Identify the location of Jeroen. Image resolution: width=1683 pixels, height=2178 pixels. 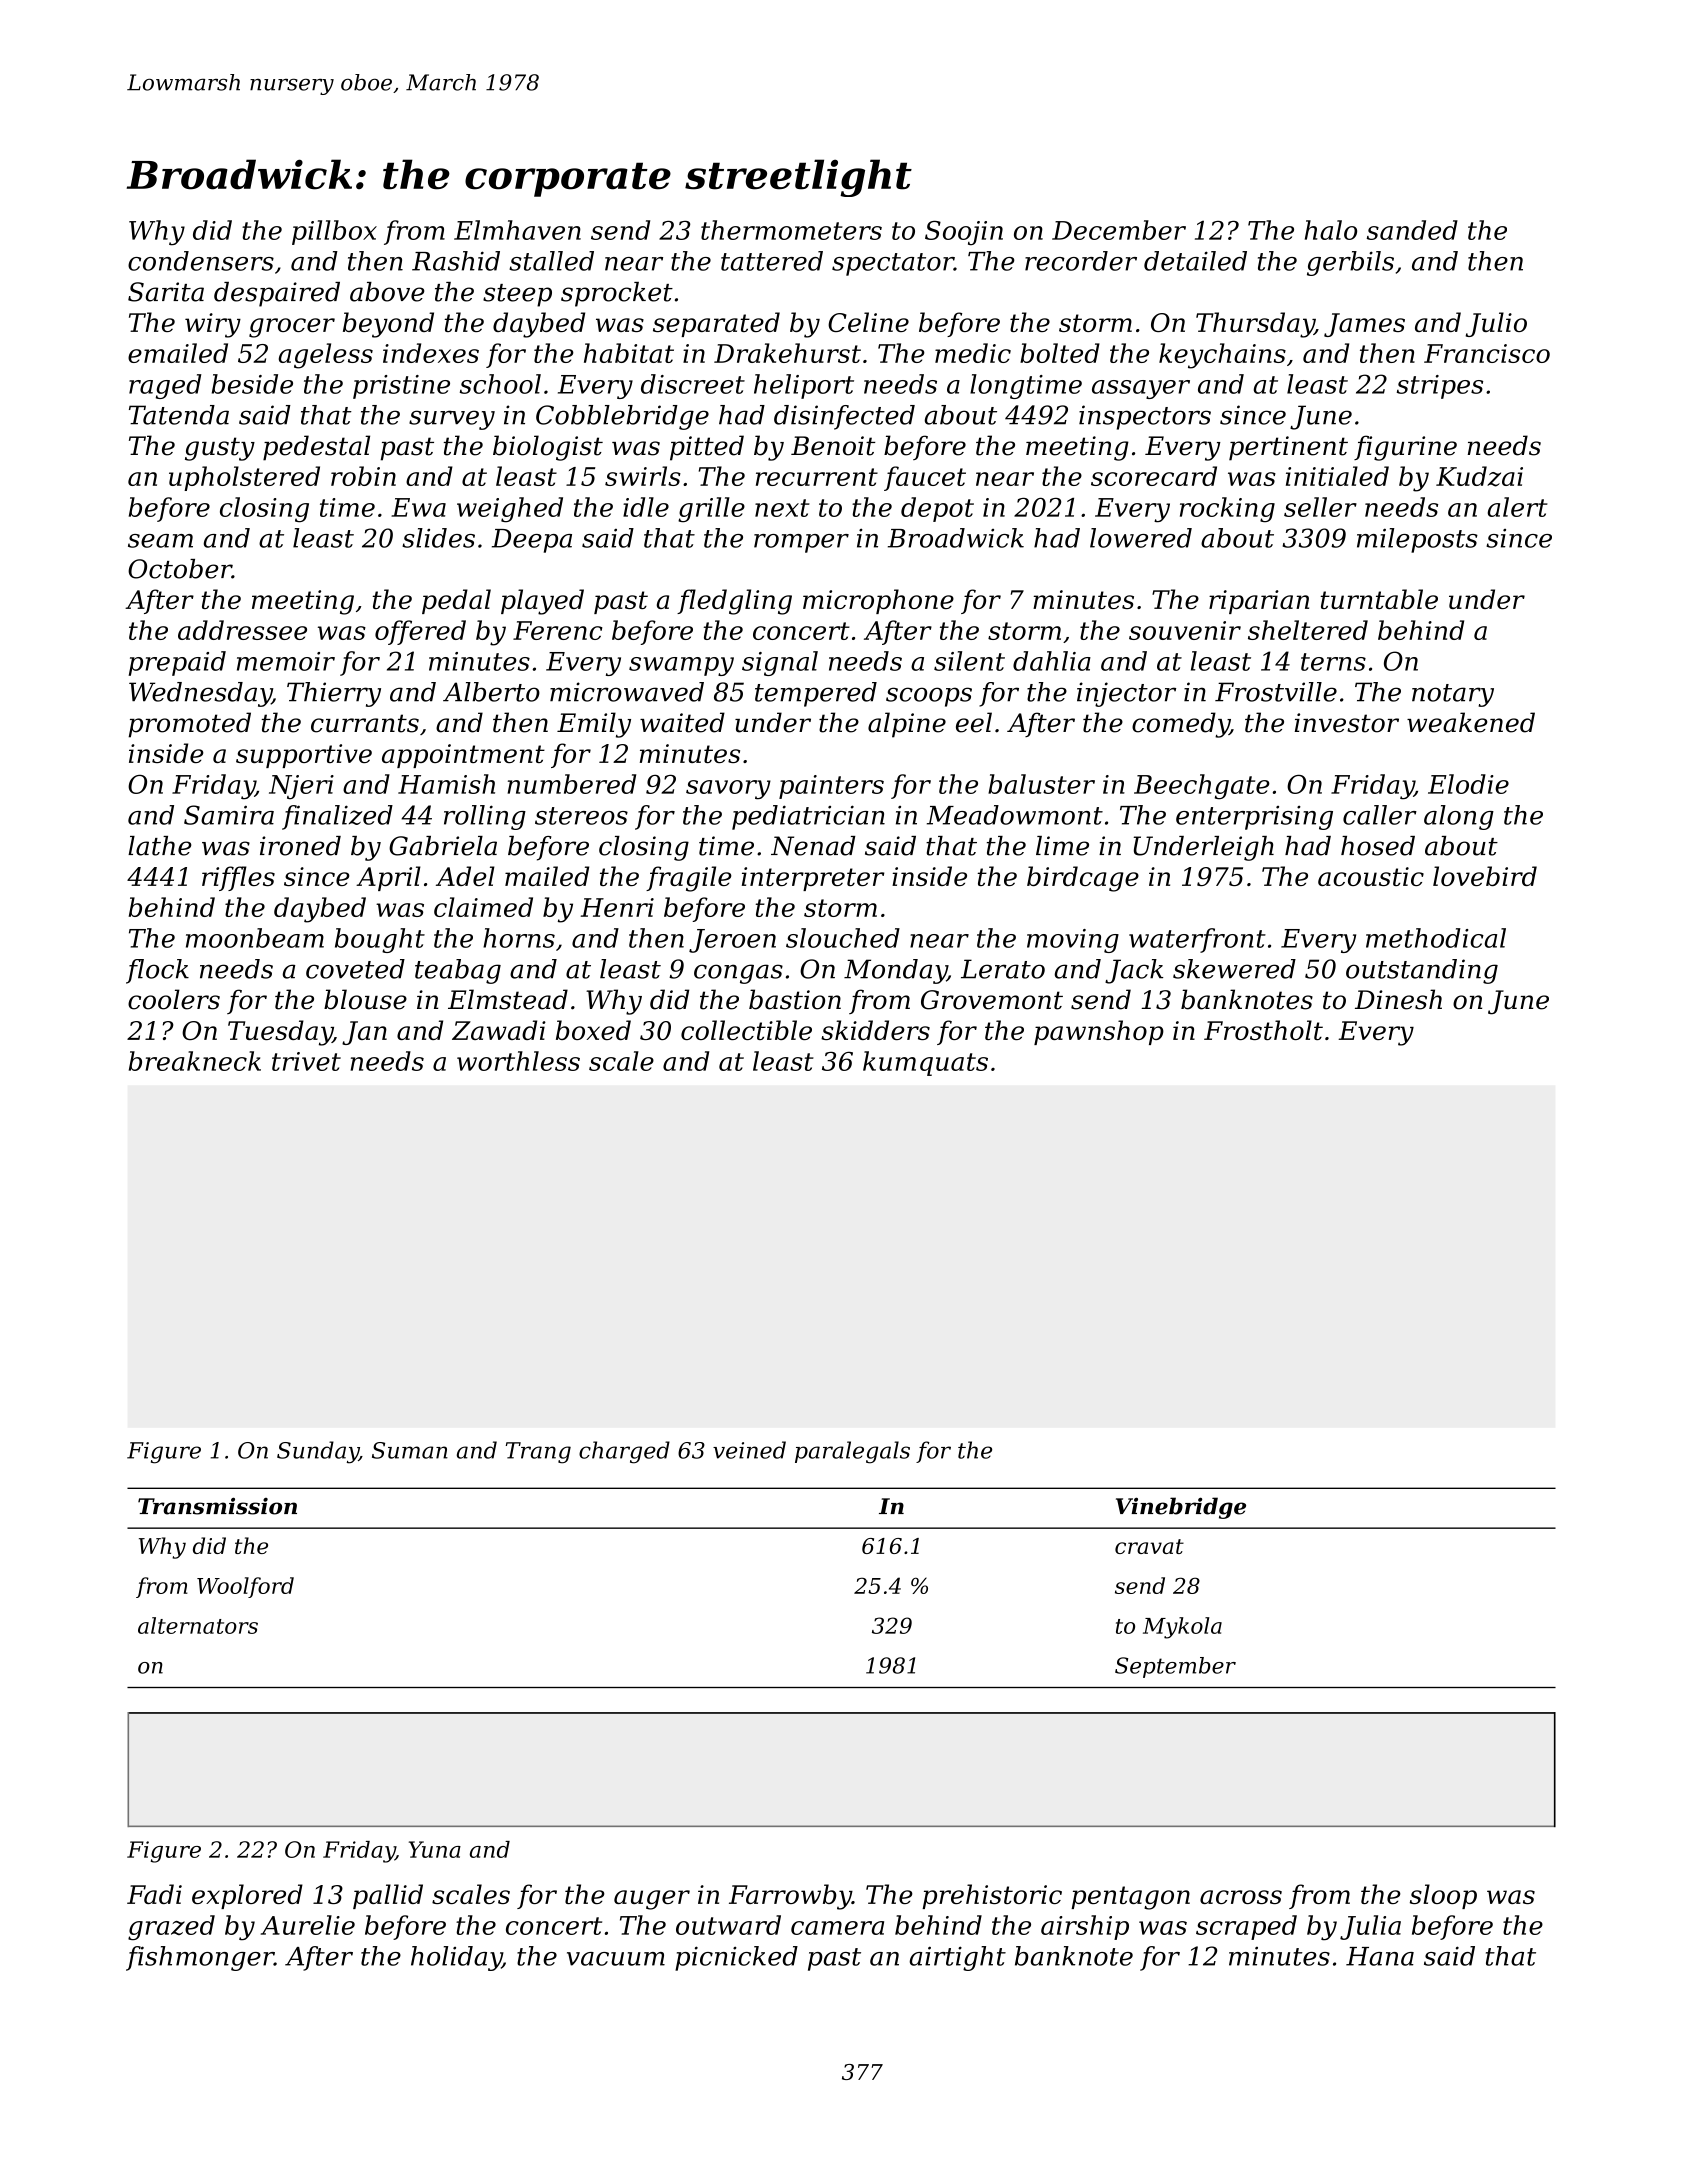
(732, 941).
